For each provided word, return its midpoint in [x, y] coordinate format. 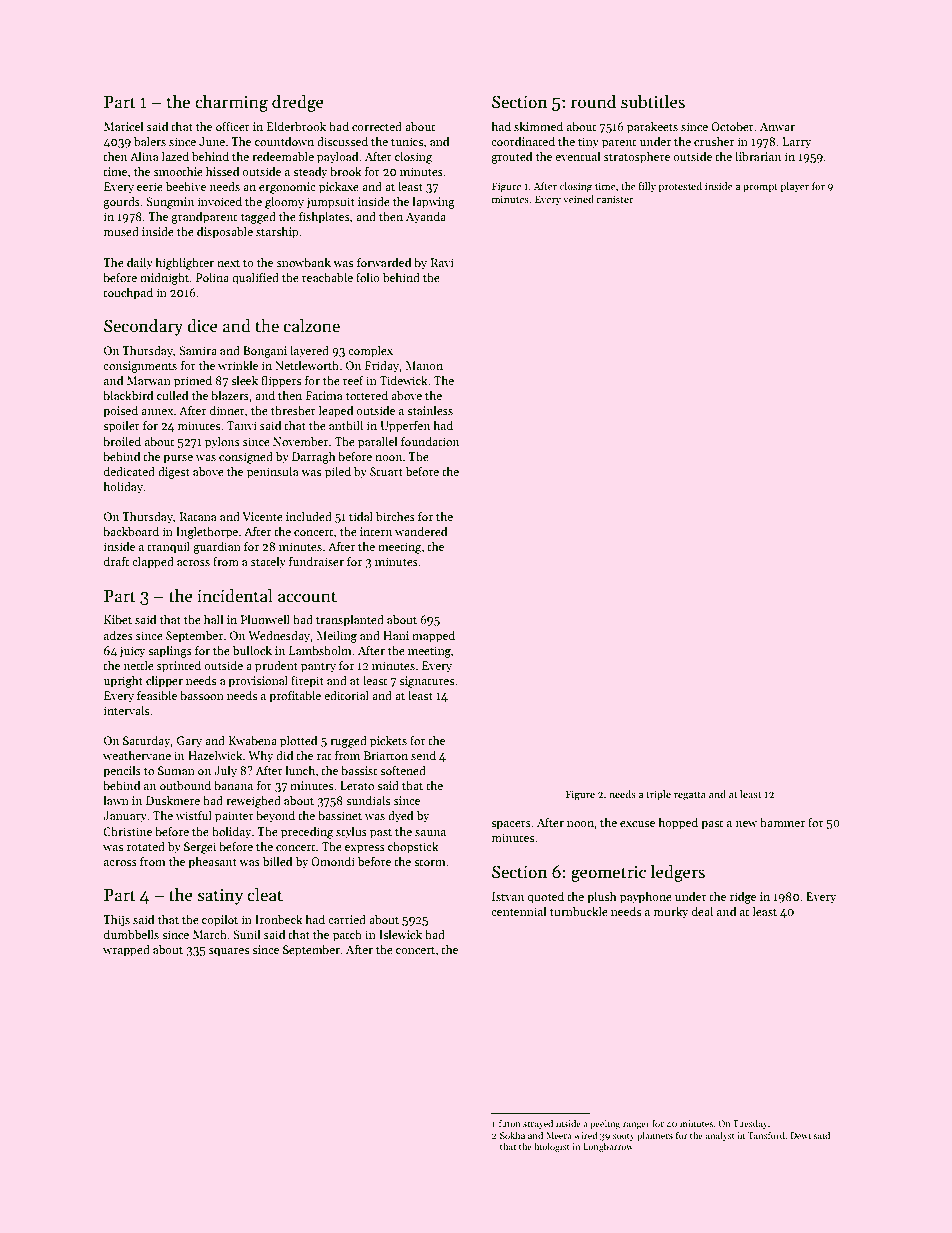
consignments [140, 367]
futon [510, 1123]
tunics [407, 141]
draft [116, 561]
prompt [760, 188]
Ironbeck [279, 919]
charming [231, 103]
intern [376, 531]
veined [578, 199]
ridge [743, 897]
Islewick [400, 934]
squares [229, 952]
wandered [421, 531]
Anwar [777, 126]
